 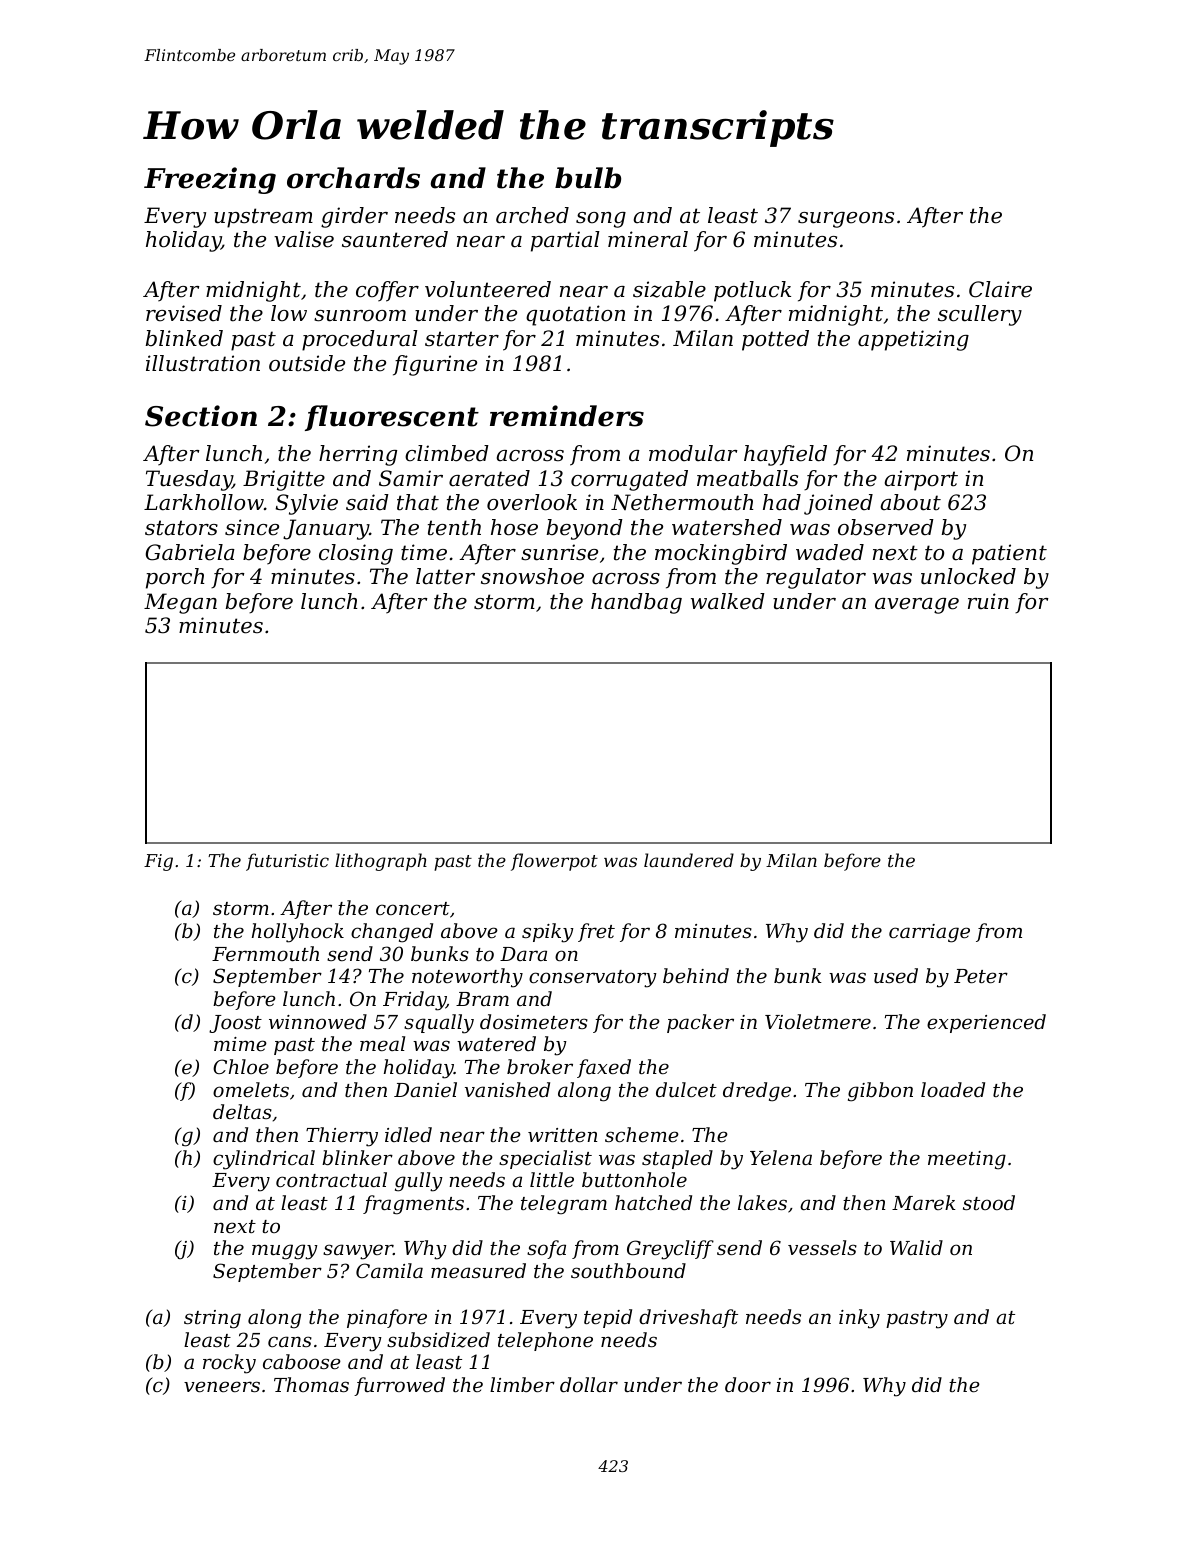 What do you see at coordinates (212, 1319) in the image?
I see `string` at bounding box center [212, 1319].
